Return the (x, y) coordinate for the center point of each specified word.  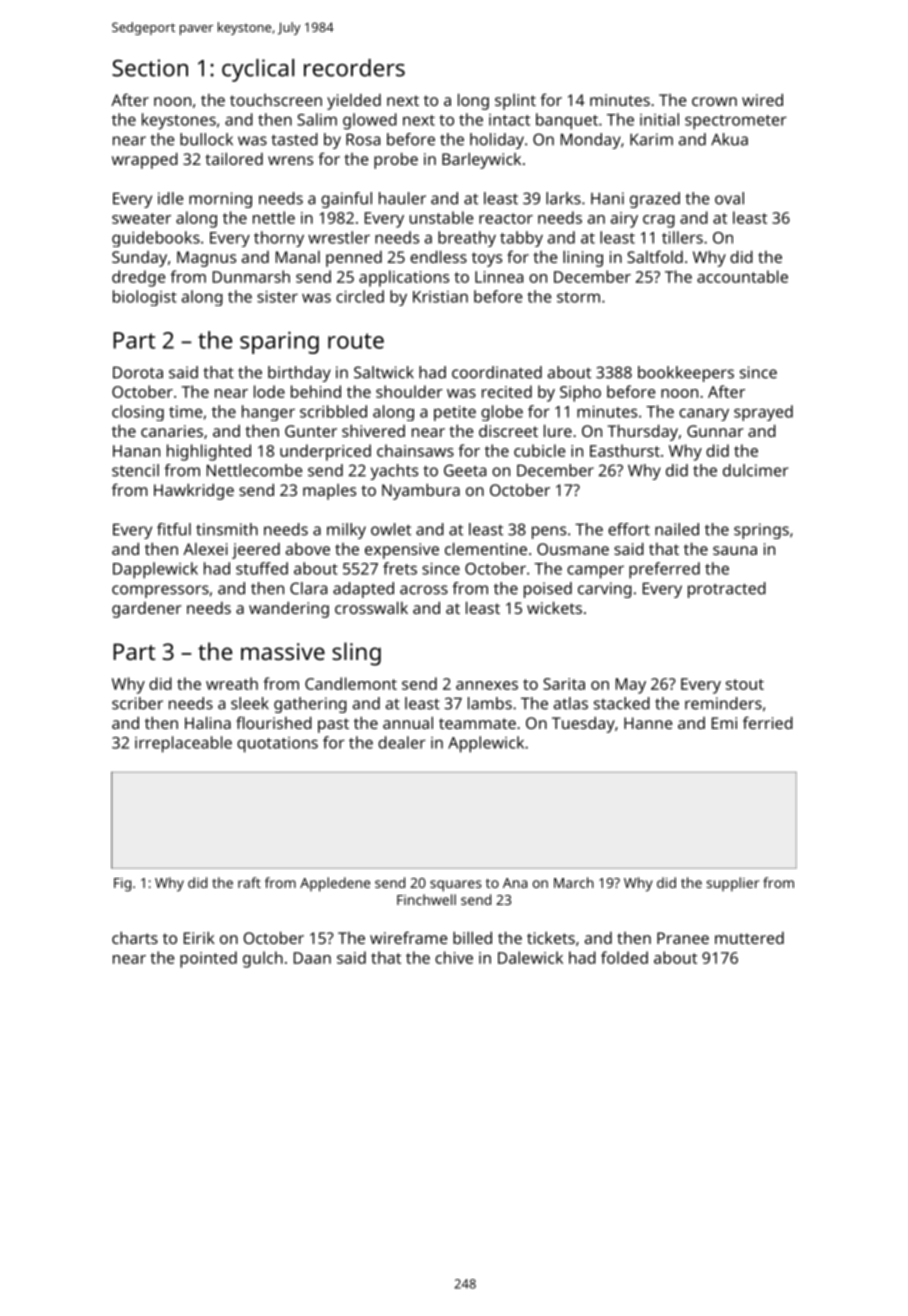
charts (135, 937)
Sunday (139, 259)
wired (762, 99)
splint (515, 102)
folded (624, 957)
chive (454, 957)
